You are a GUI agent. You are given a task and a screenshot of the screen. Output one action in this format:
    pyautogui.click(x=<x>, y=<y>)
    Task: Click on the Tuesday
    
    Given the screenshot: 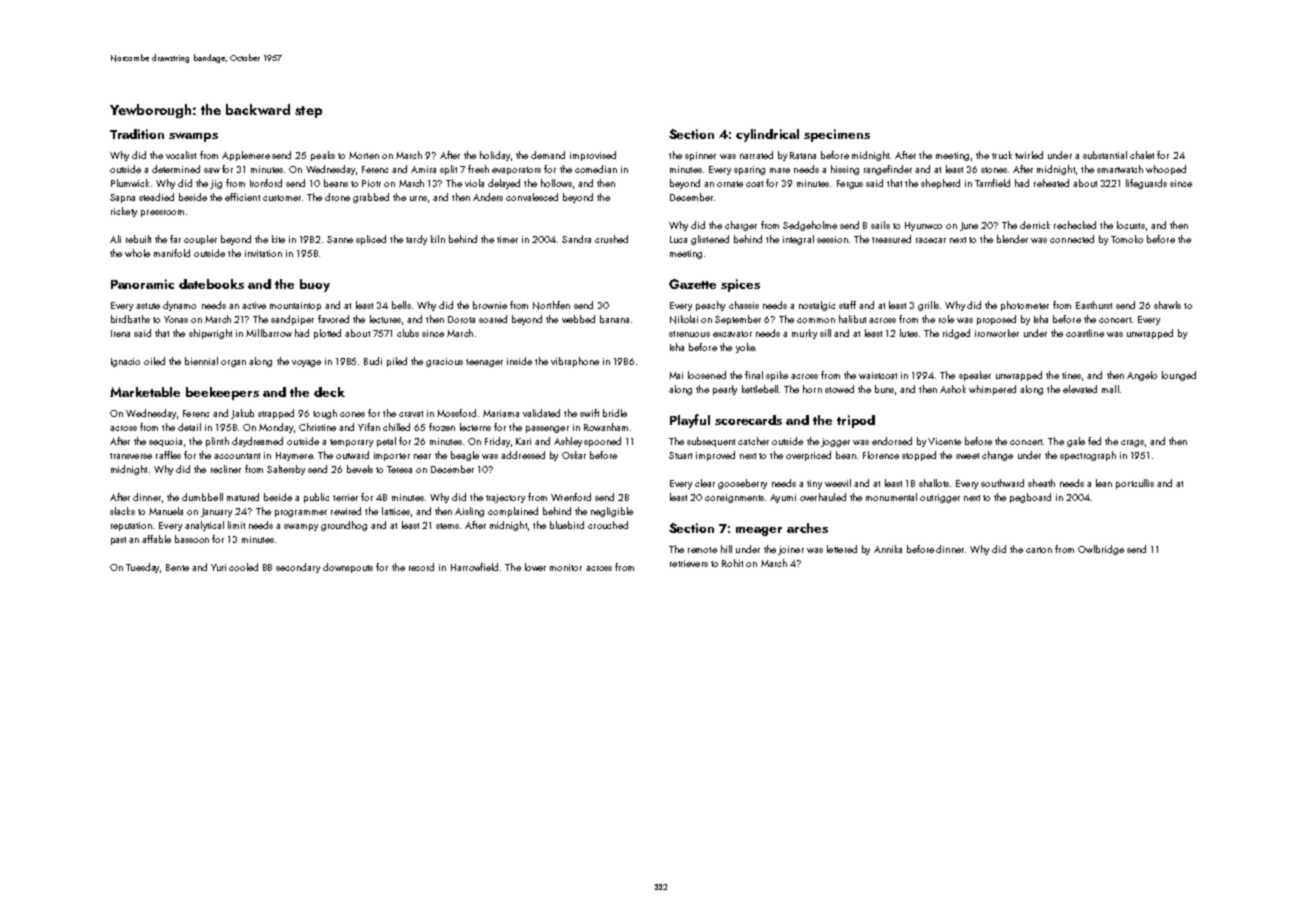 What is the action you would take?
    pyautogui.click(x=142, y=568)
